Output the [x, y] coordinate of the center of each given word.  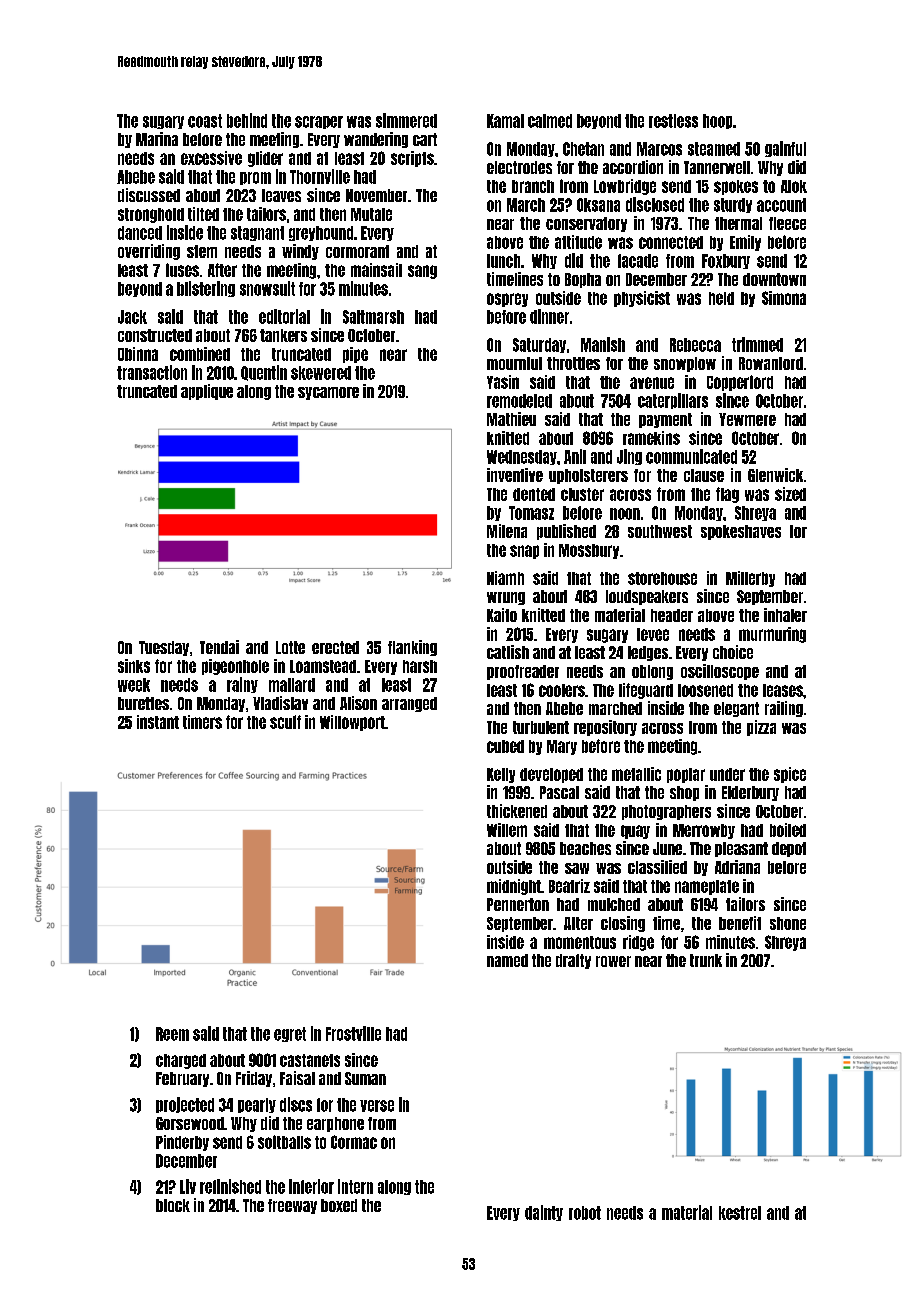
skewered [321, 373]
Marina [157, 139]
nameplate [707, 887]
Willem [507, 830]
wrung [506, 598]
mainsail [376, 270]
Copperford [740, 383]
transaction [152, 372]
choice [733, 652]
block [173, 1205]
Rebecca [695, 345]
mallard [292, 685]
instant [158, 722]
